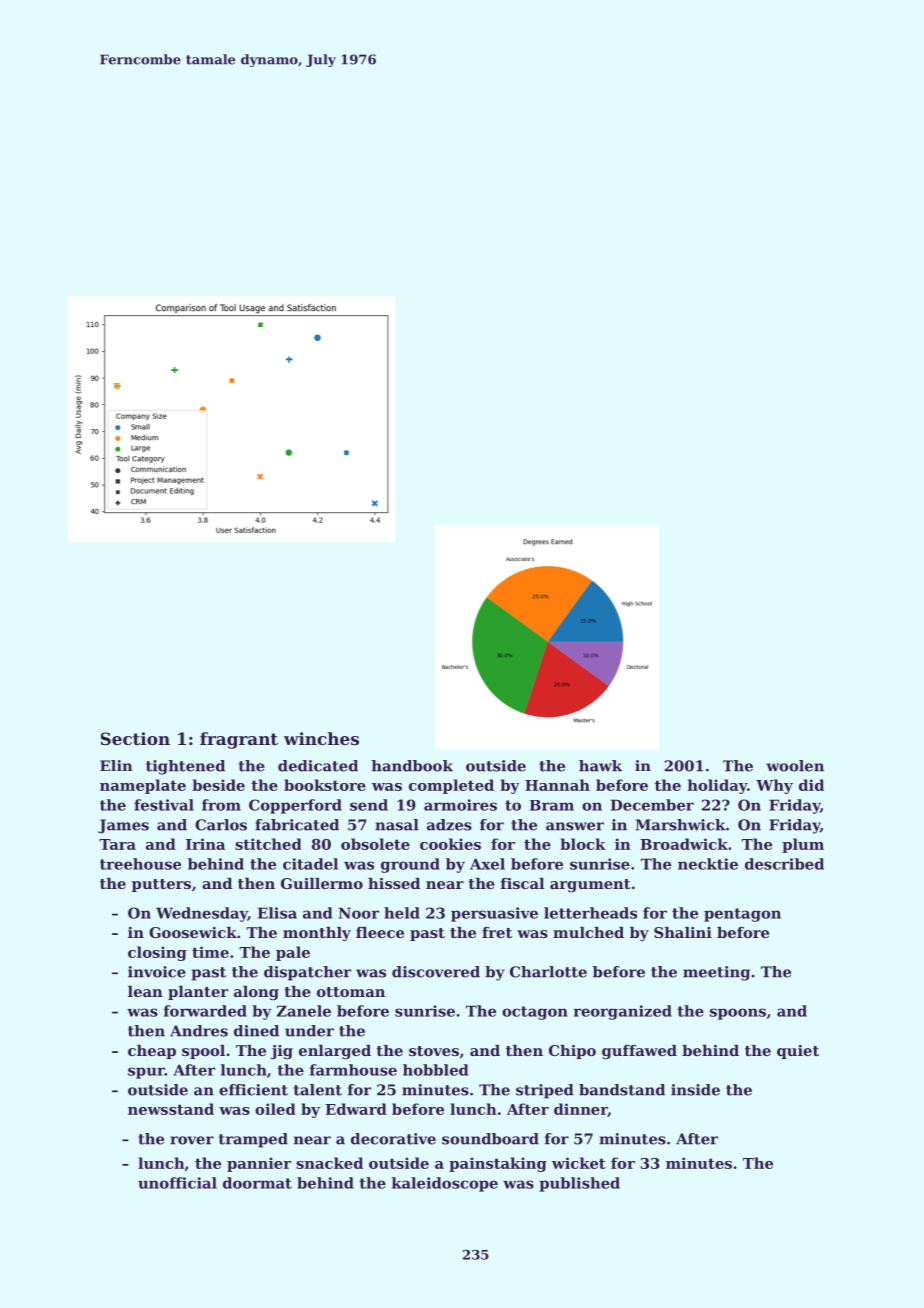 The width and height of the page is (924, 1308). What do you see at coordinates (145, 991) in the page?
I see `lean` at bounding box center [145, 991].
